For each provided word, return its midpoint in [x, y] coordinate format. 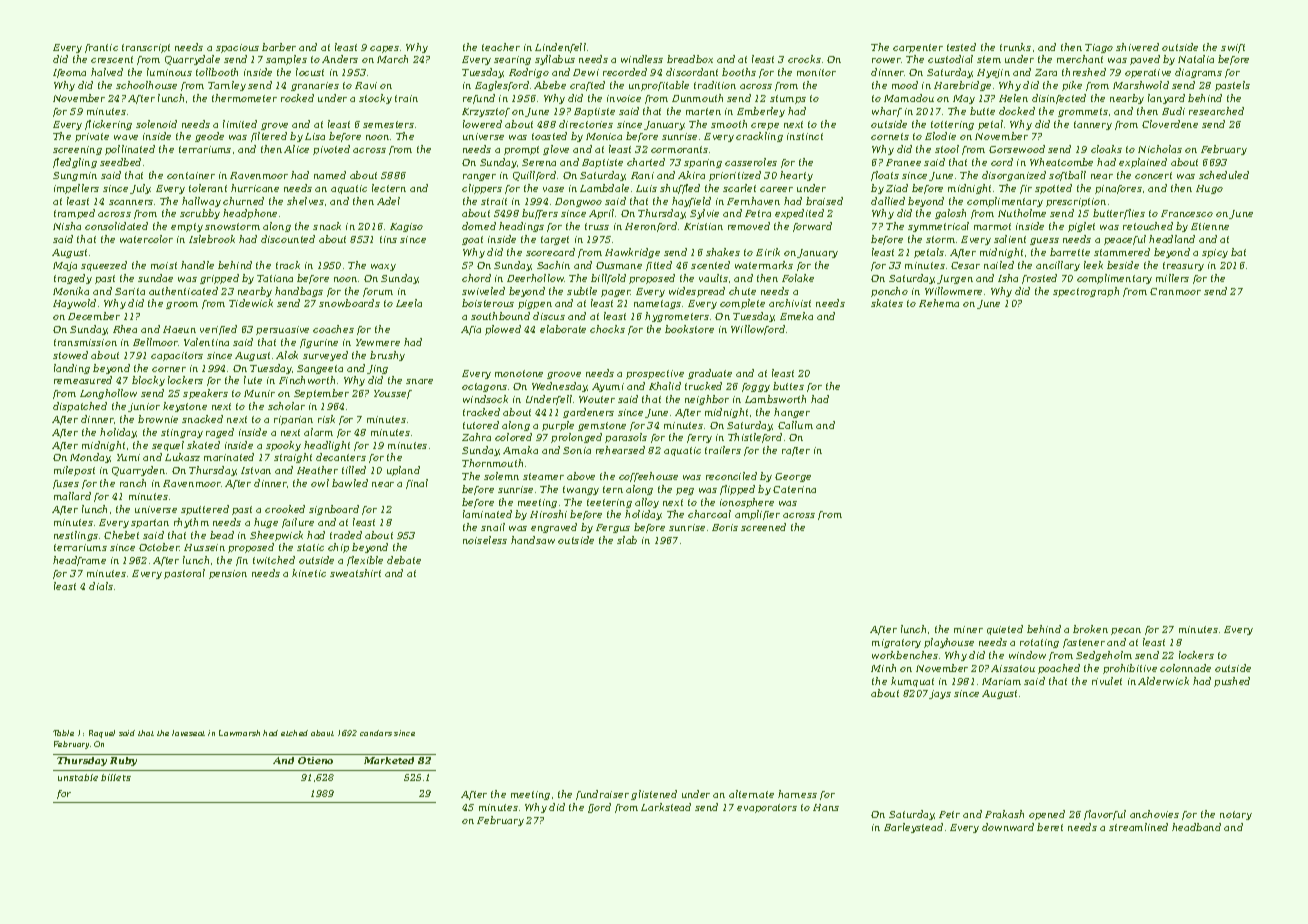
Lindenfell [560, 48]
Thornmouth [492, 463]
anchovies [1154, 814]
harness [797, 794]
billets [116, 777]
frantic [101, 48]
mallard [72, 496]
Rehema [939, 303]
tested [961, 47]
